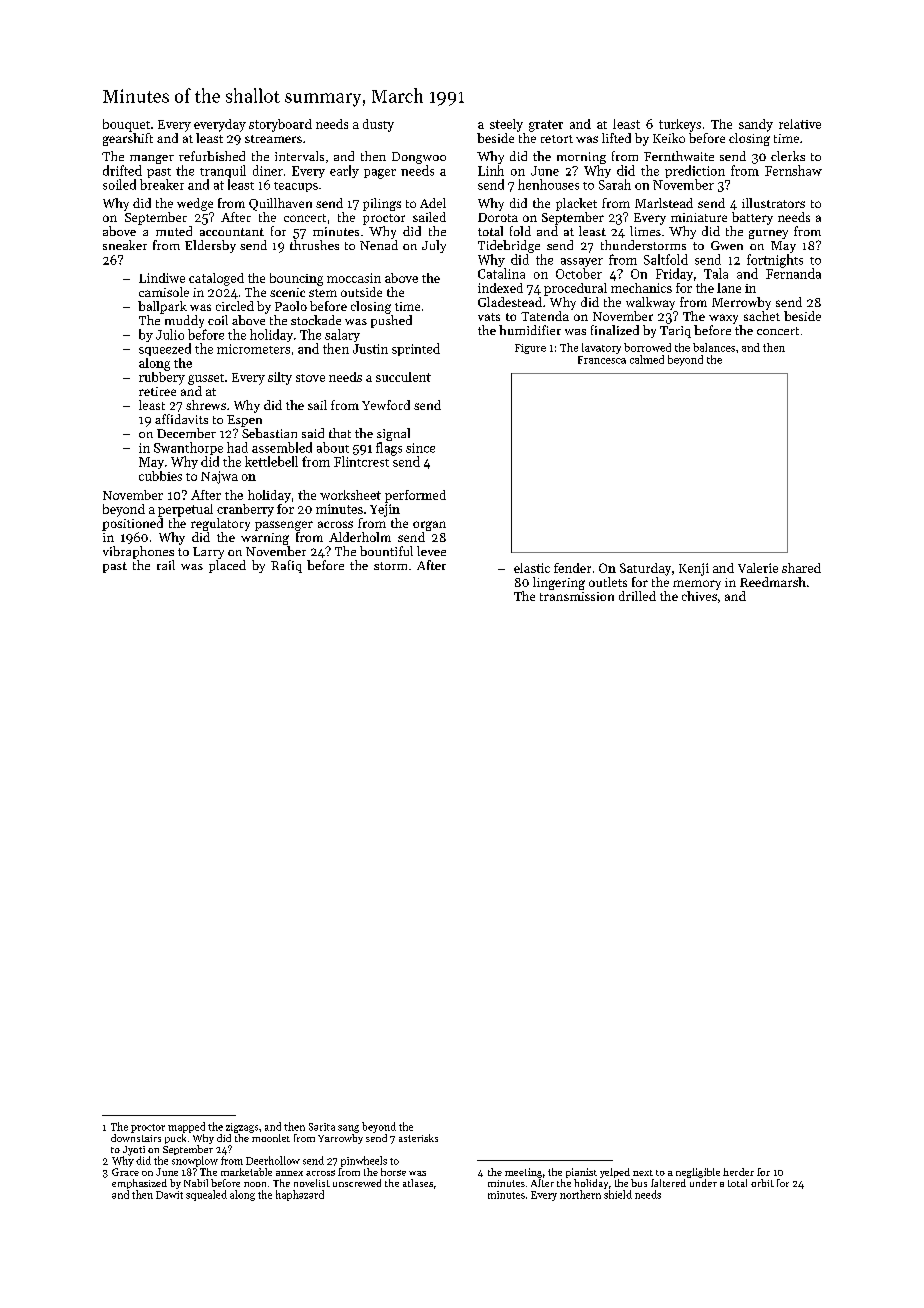  Describe the element at coordinates (758, 568) in the screenshot. I see `Valerie` at that location.
